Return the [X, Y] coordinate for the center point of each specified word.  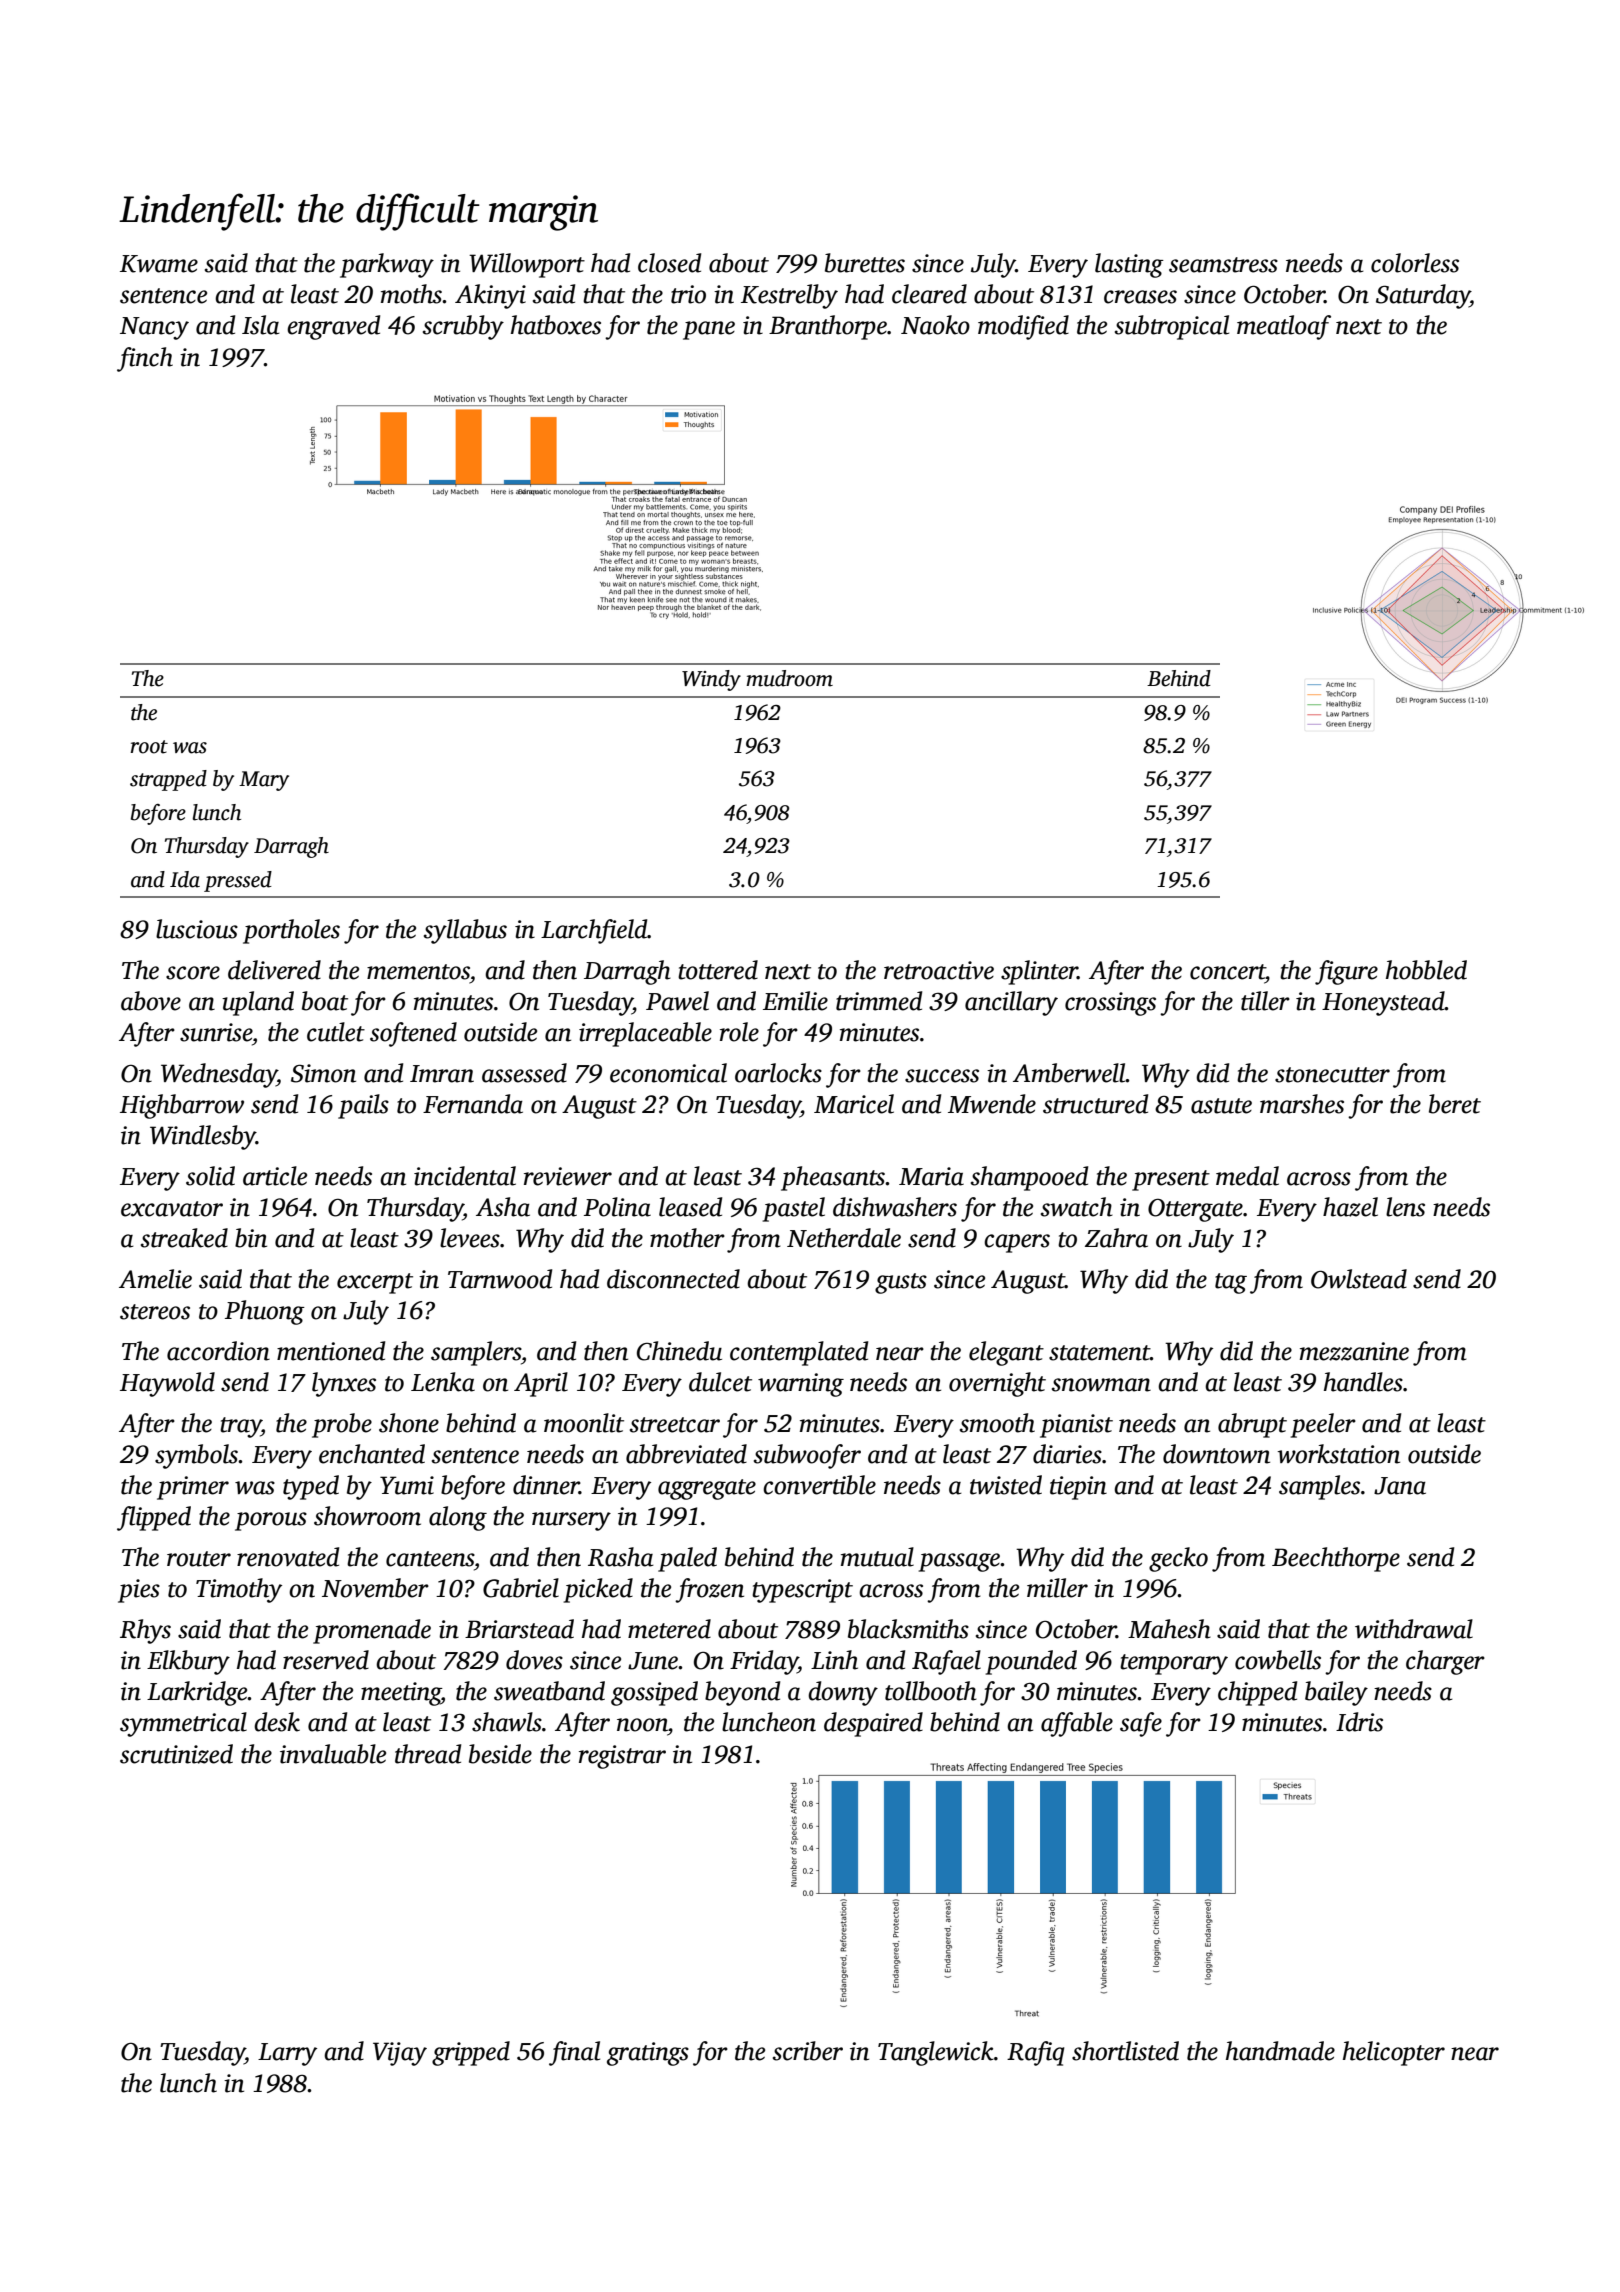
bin [251, 1238]
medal [1247, 1176]
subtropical [1172, 327]
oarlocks [778, 1073]
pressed [238, 881]
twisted [1006, 1485]
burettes [865, 263]
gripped [471, 2053]
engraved [333, 327]
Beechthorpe [1336, 1559]
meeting [401, 1694]
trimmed [879, 1001]
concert [1227, 972]
